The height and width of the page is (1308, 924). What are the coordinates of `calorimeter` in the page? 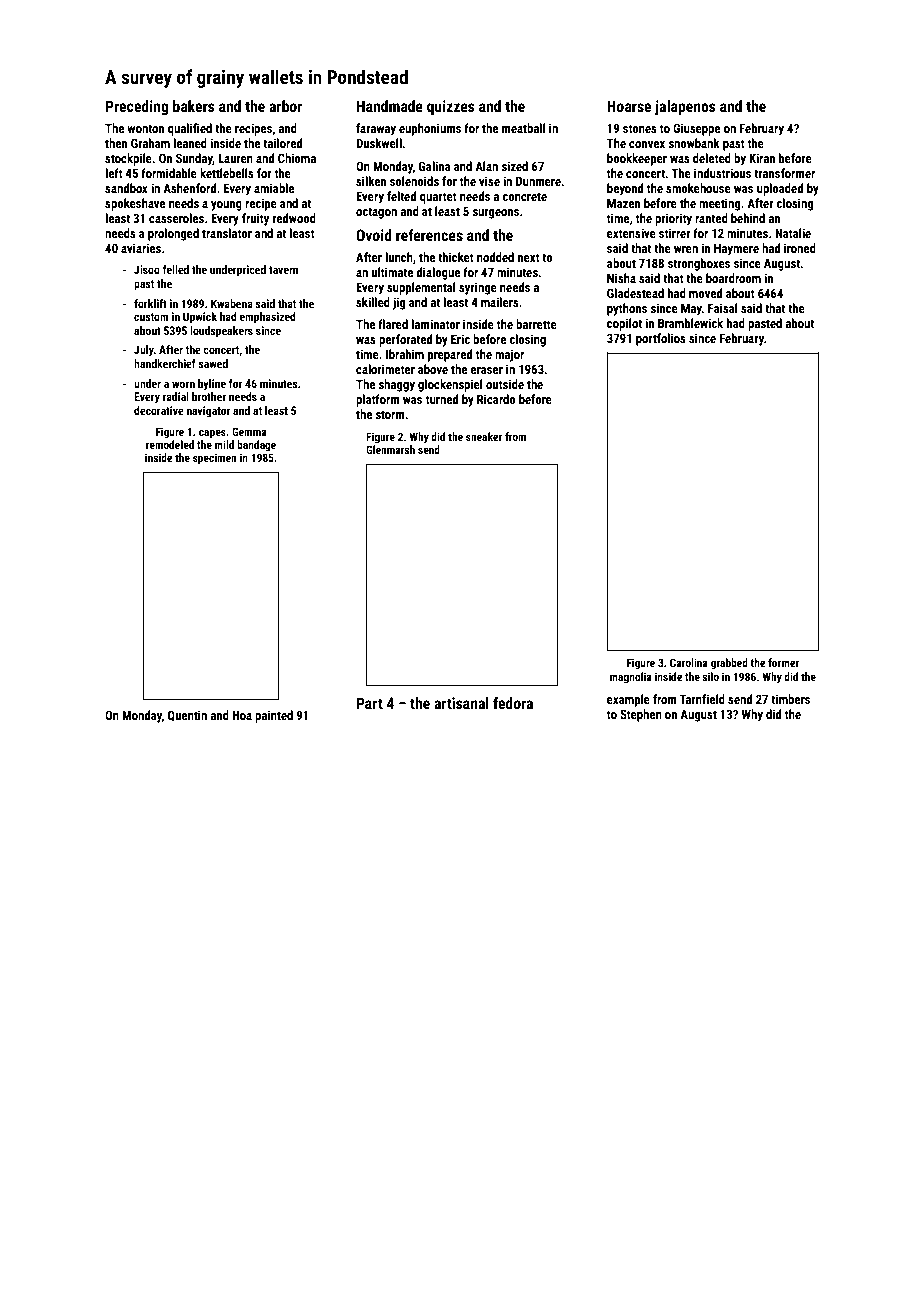 It's located at (385, 369).
